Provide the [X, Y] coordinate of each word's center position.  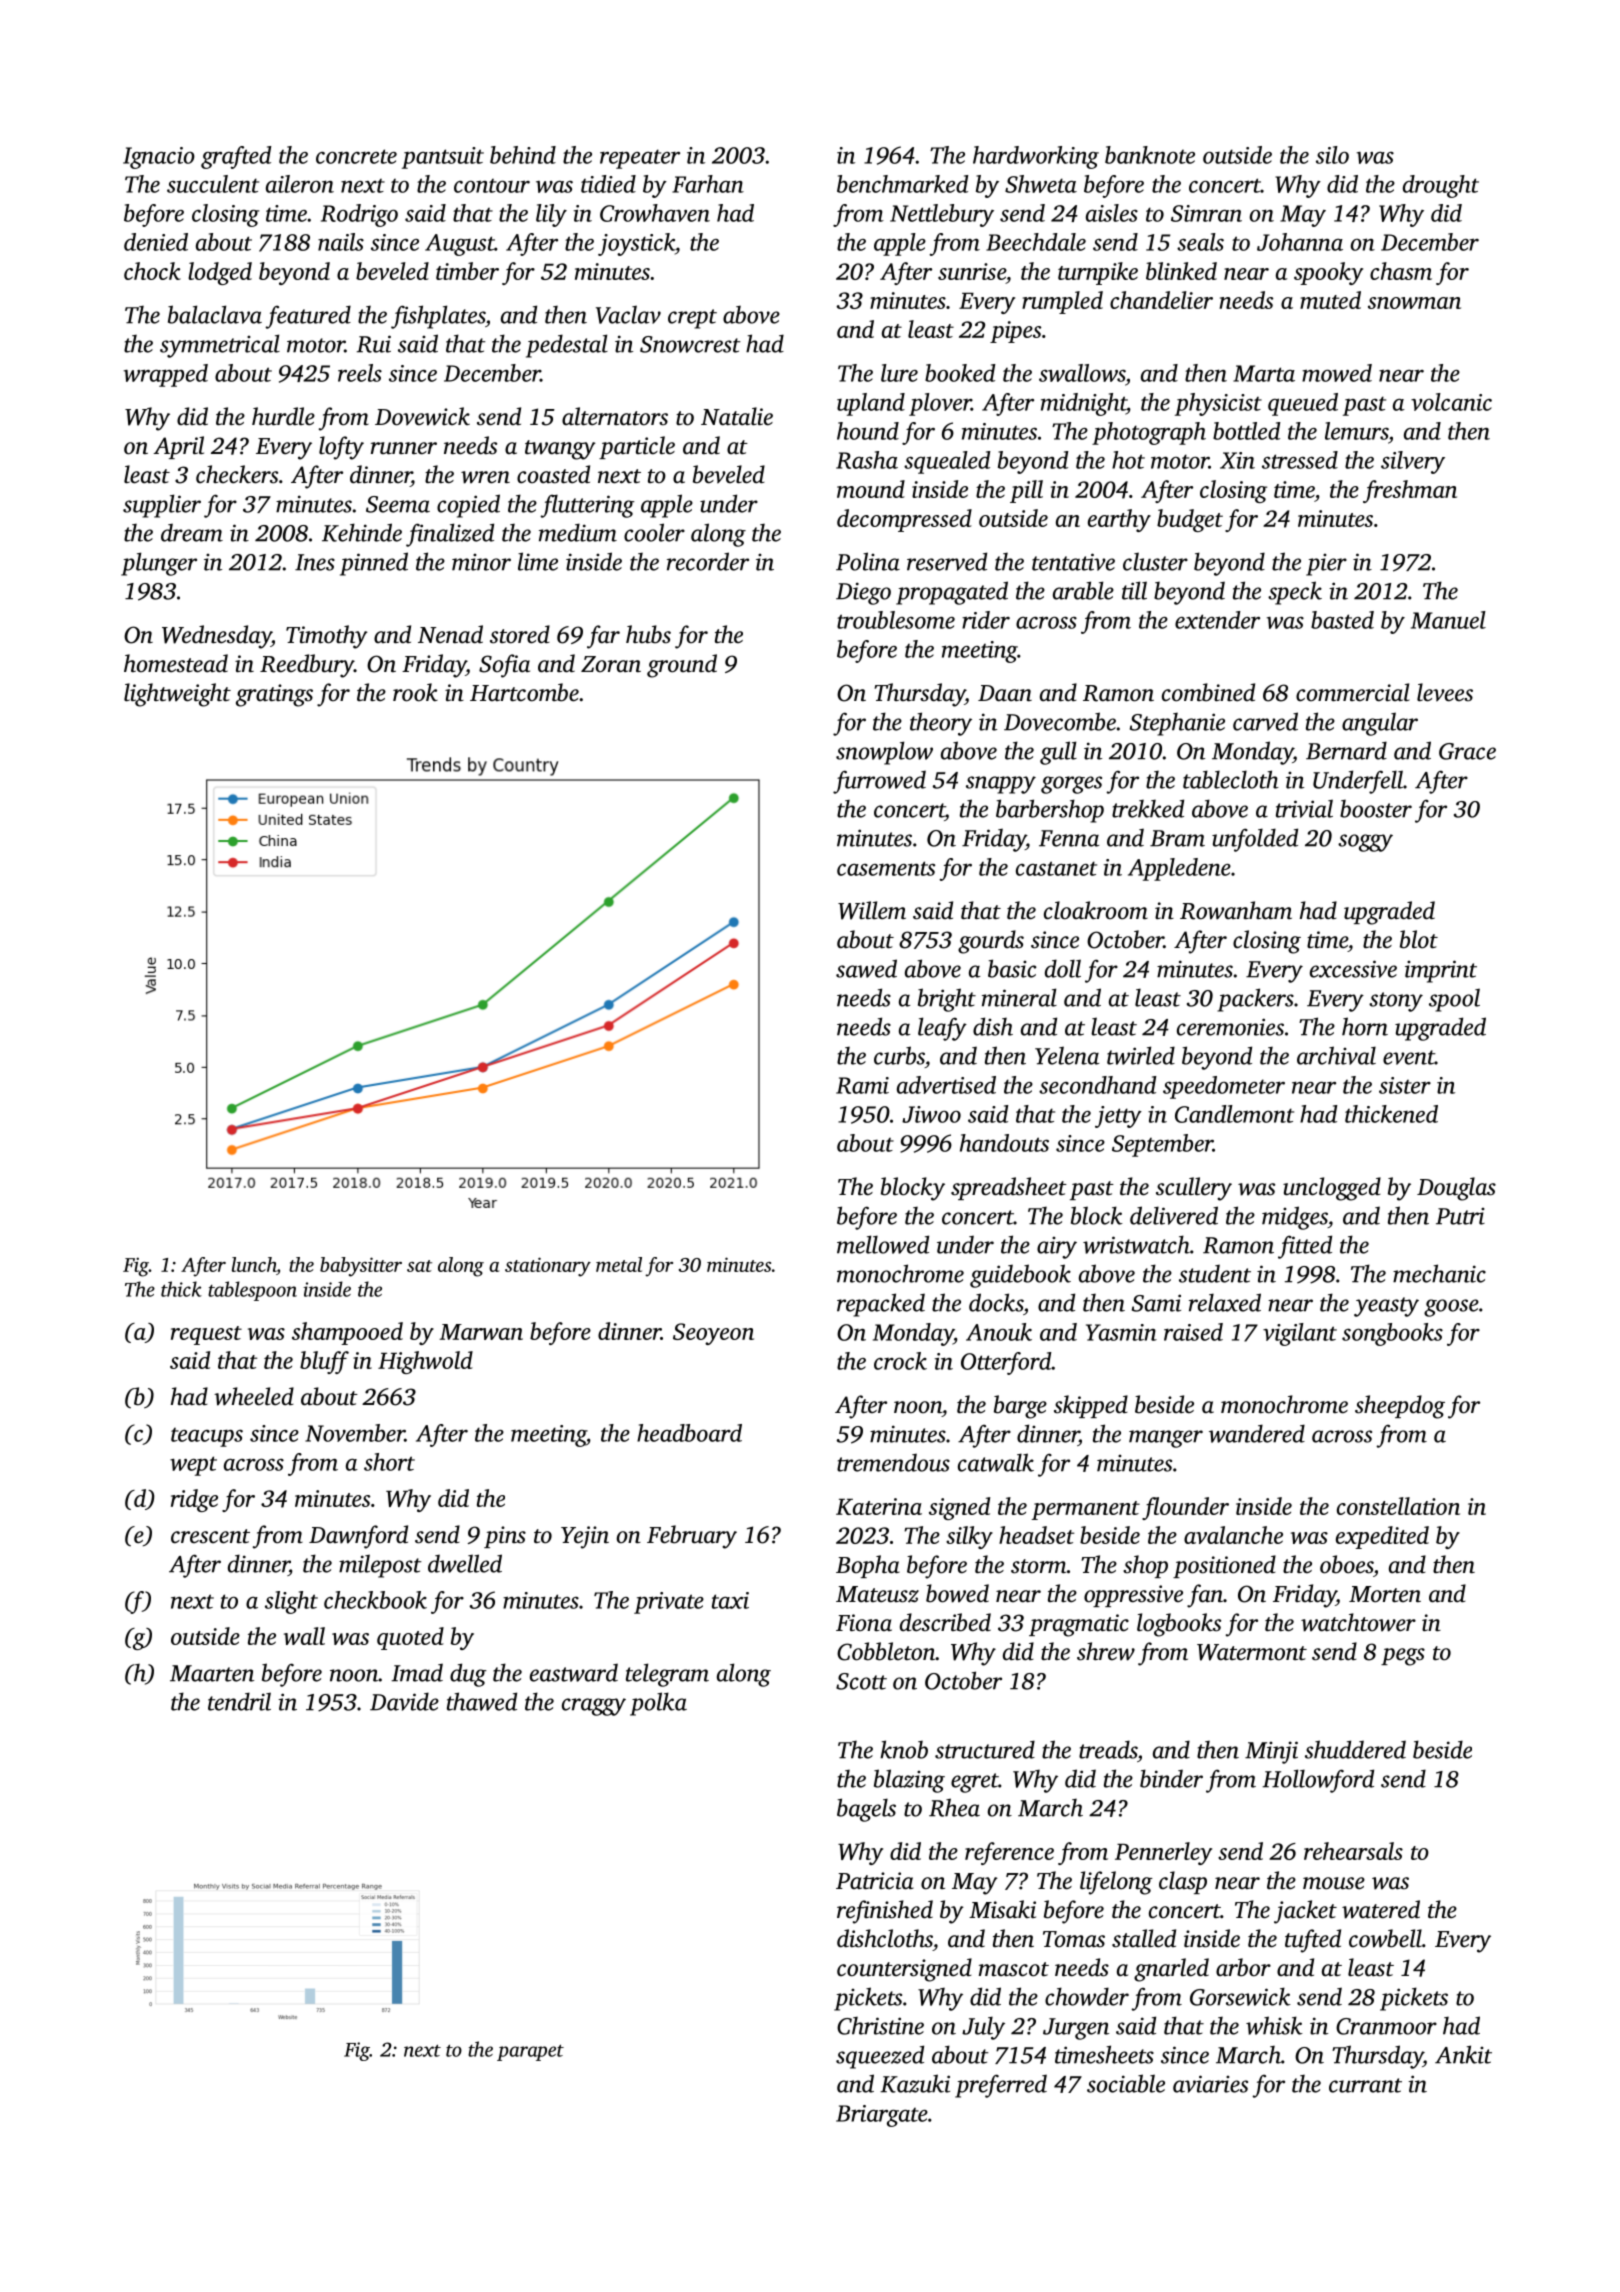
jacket [1305, 1912]
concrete [356, 156]
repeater [640, 159]
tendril [239, 1701]
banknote [1150, 155]
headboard [689, 1433]
